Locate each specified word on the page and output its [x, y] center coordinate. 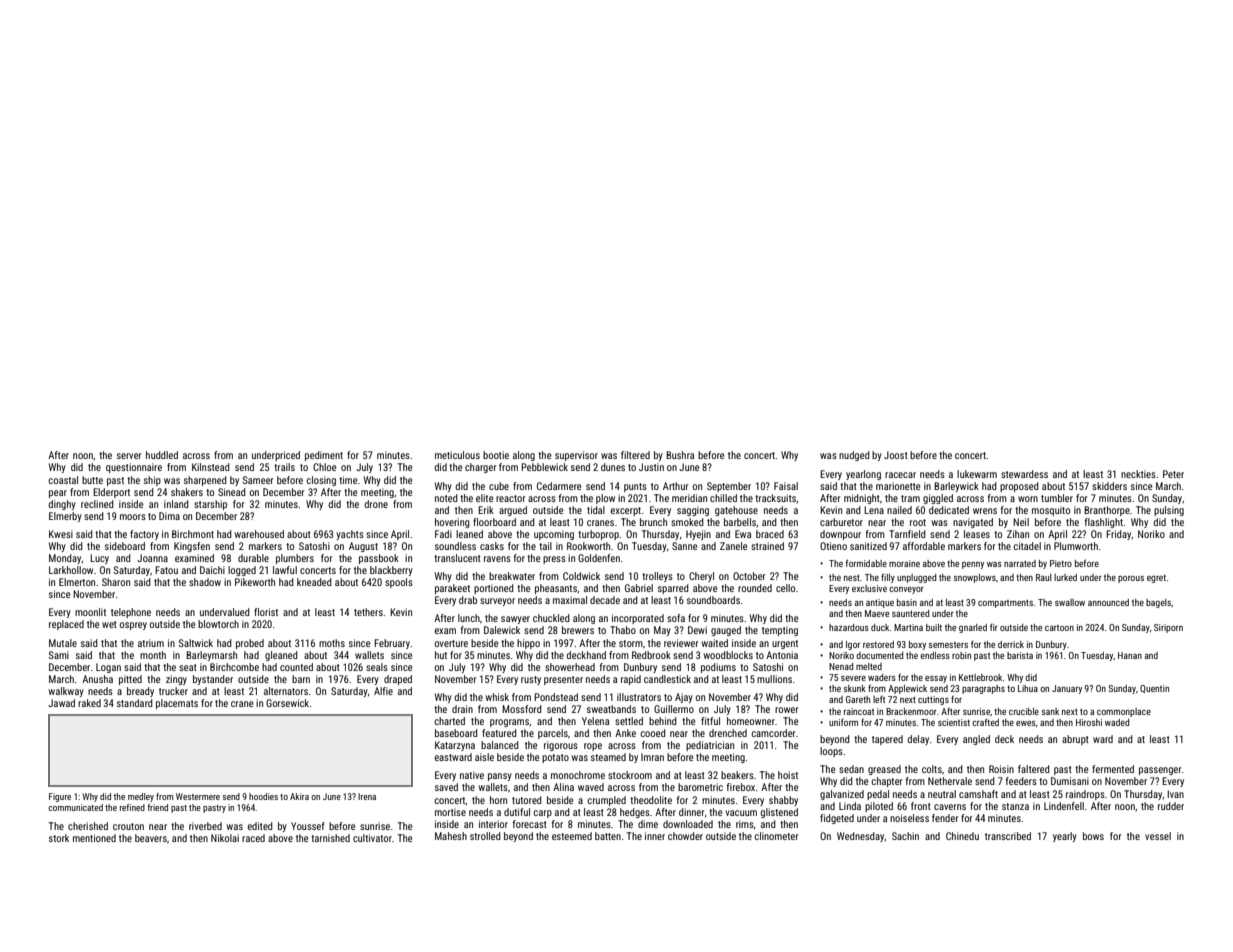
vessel [1158, 836]
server [129, 456]
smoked [687, 522]
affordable [924, 546]
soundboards [713, 600]
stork [59, 838]
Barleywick [956, 487]
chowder [685, 836]
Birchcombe [234, 667]
